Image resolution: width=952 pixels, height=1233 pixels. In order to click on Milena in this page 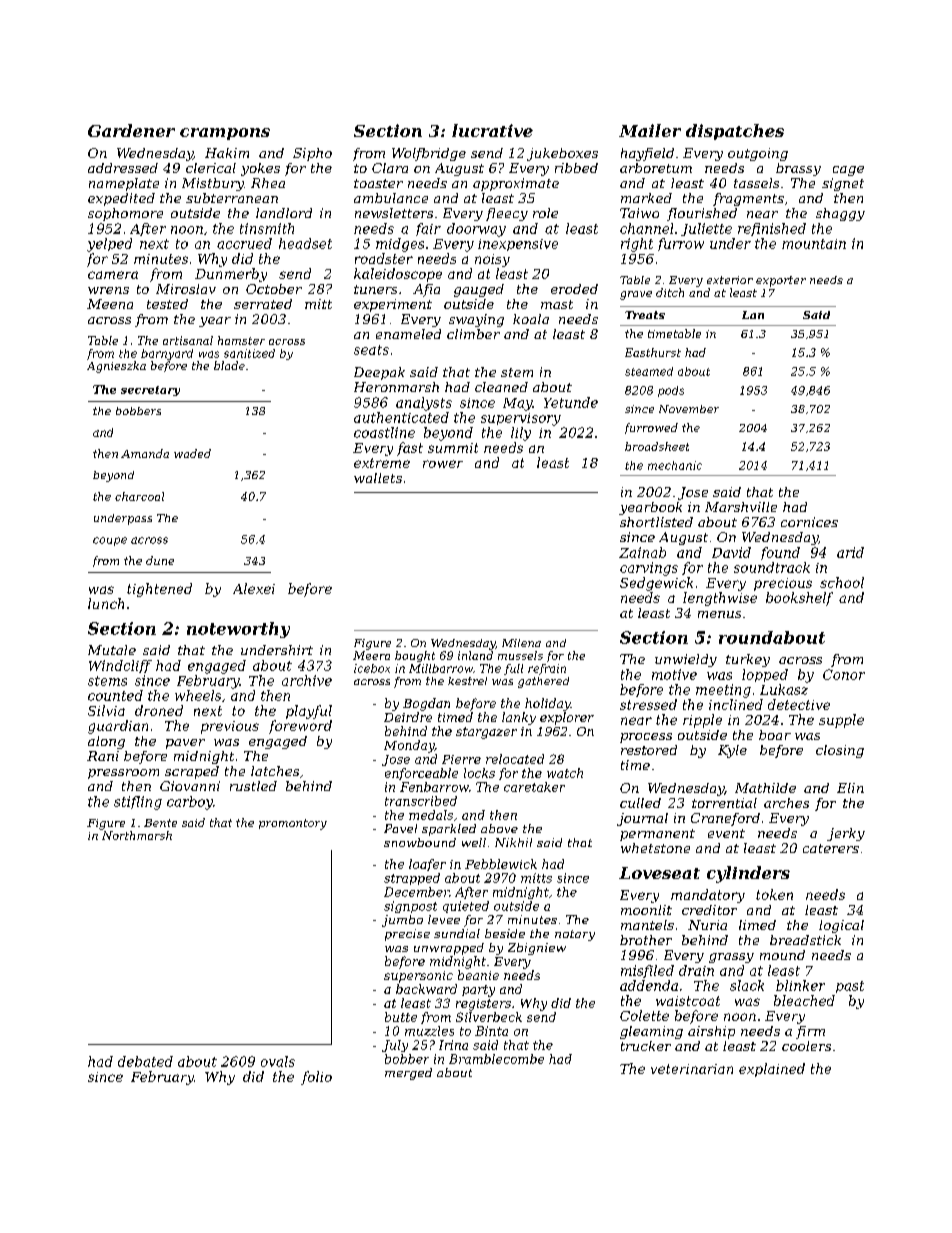, I will do `click(521, 643)`.
